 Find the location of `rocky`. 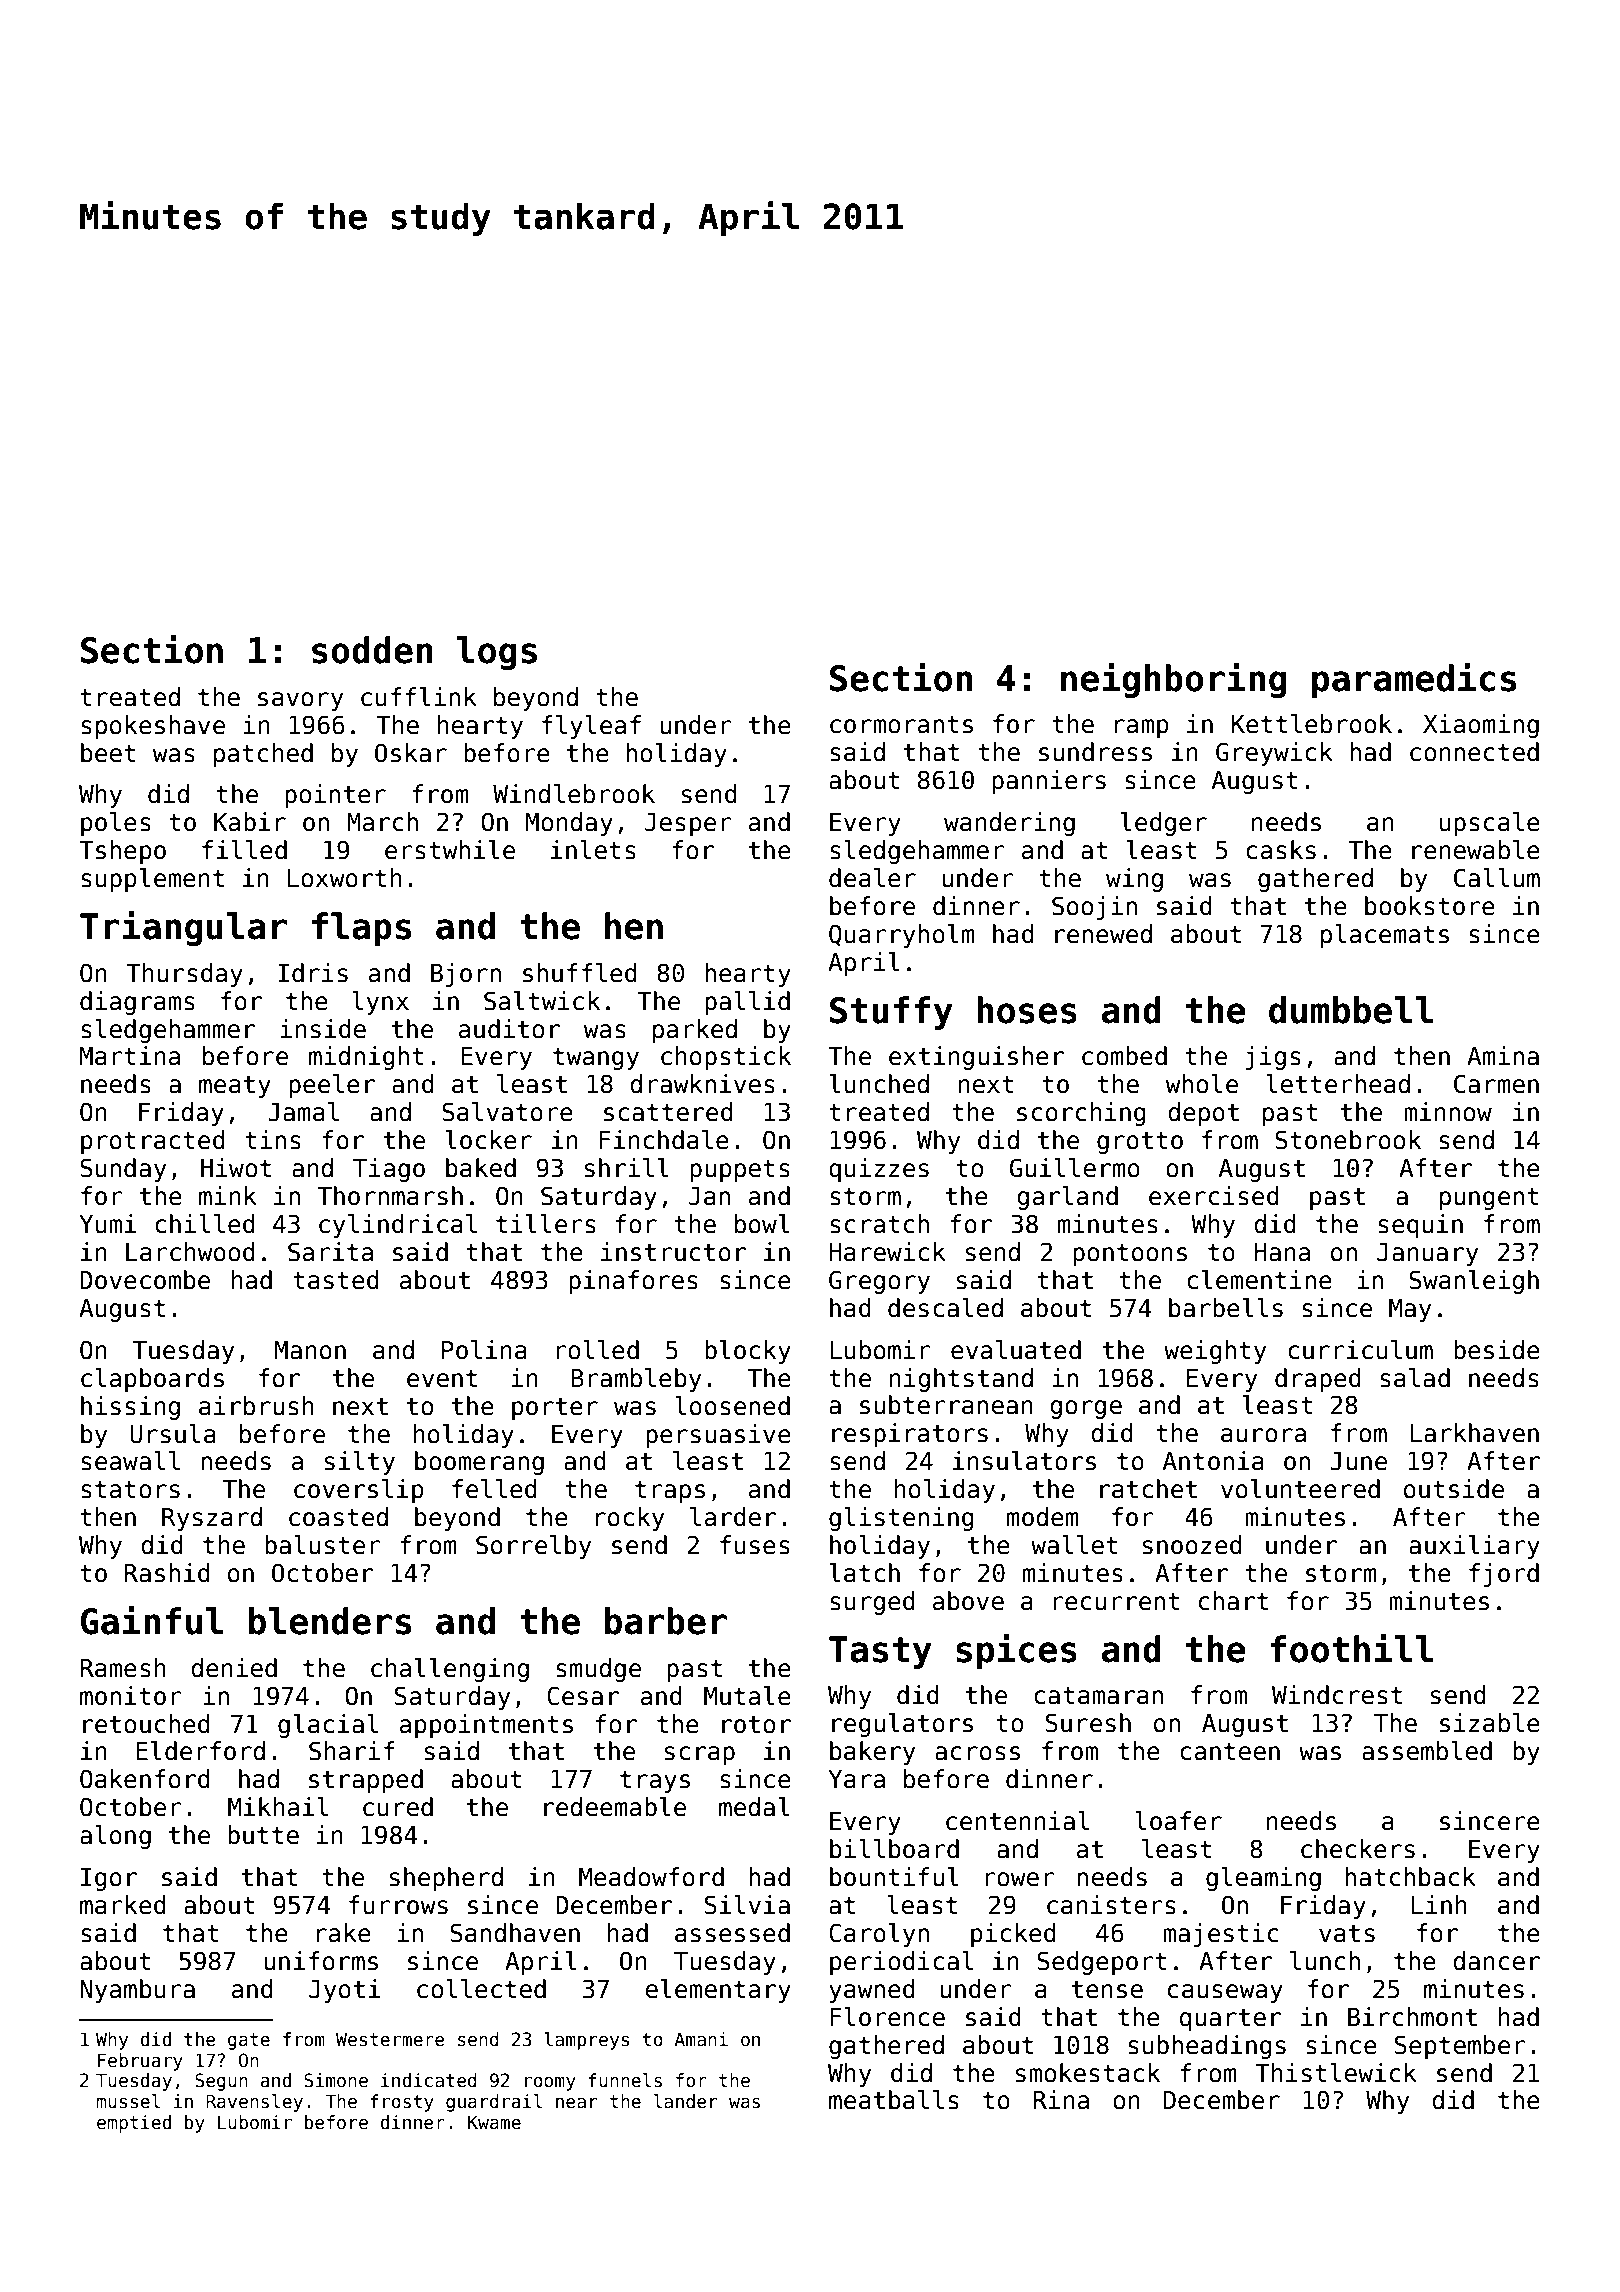

rocky is located at coordinates (630, 1519).
